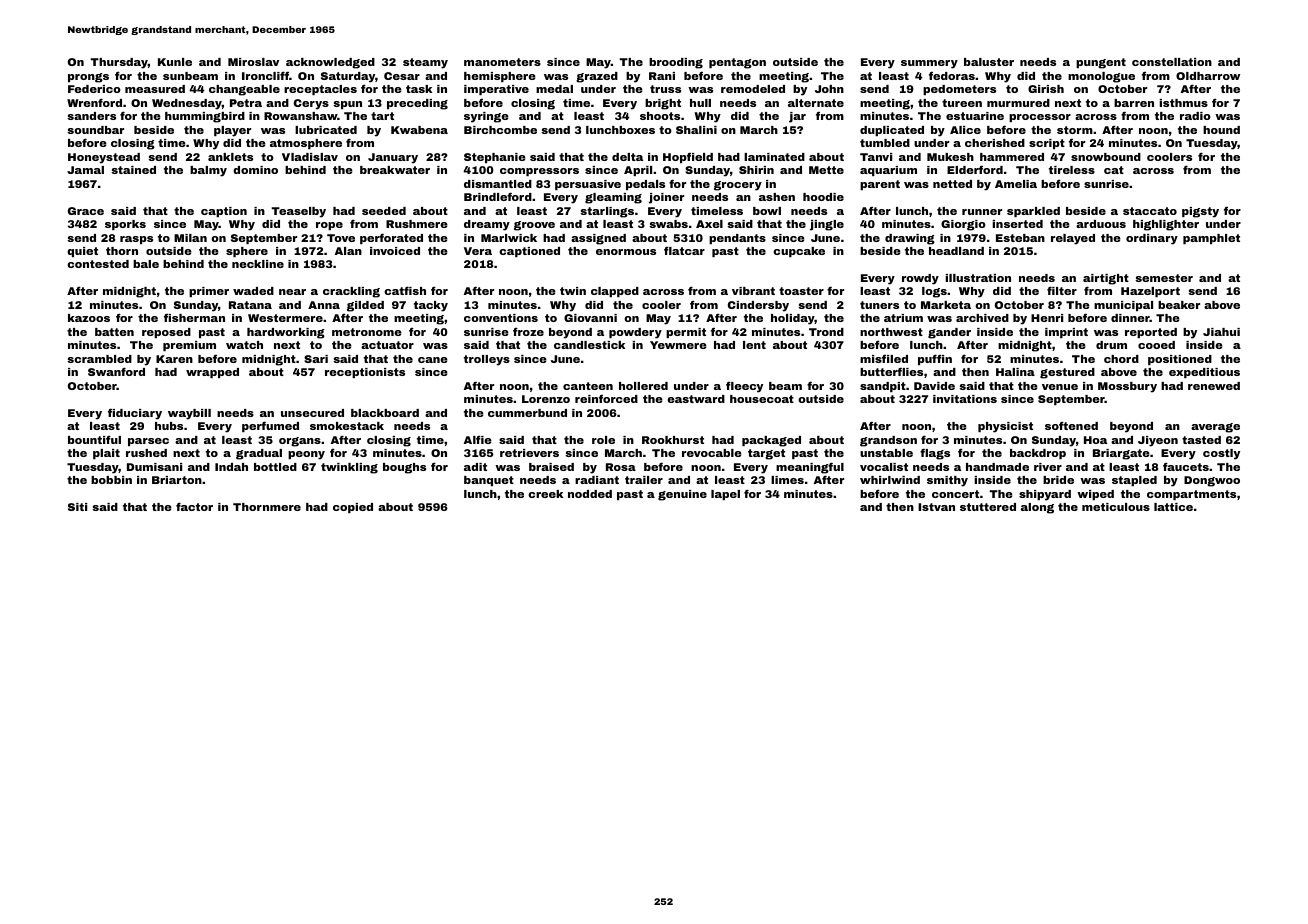  Describe the element at coordinates (712, 453) in the page. I see `revocable` at that location.
